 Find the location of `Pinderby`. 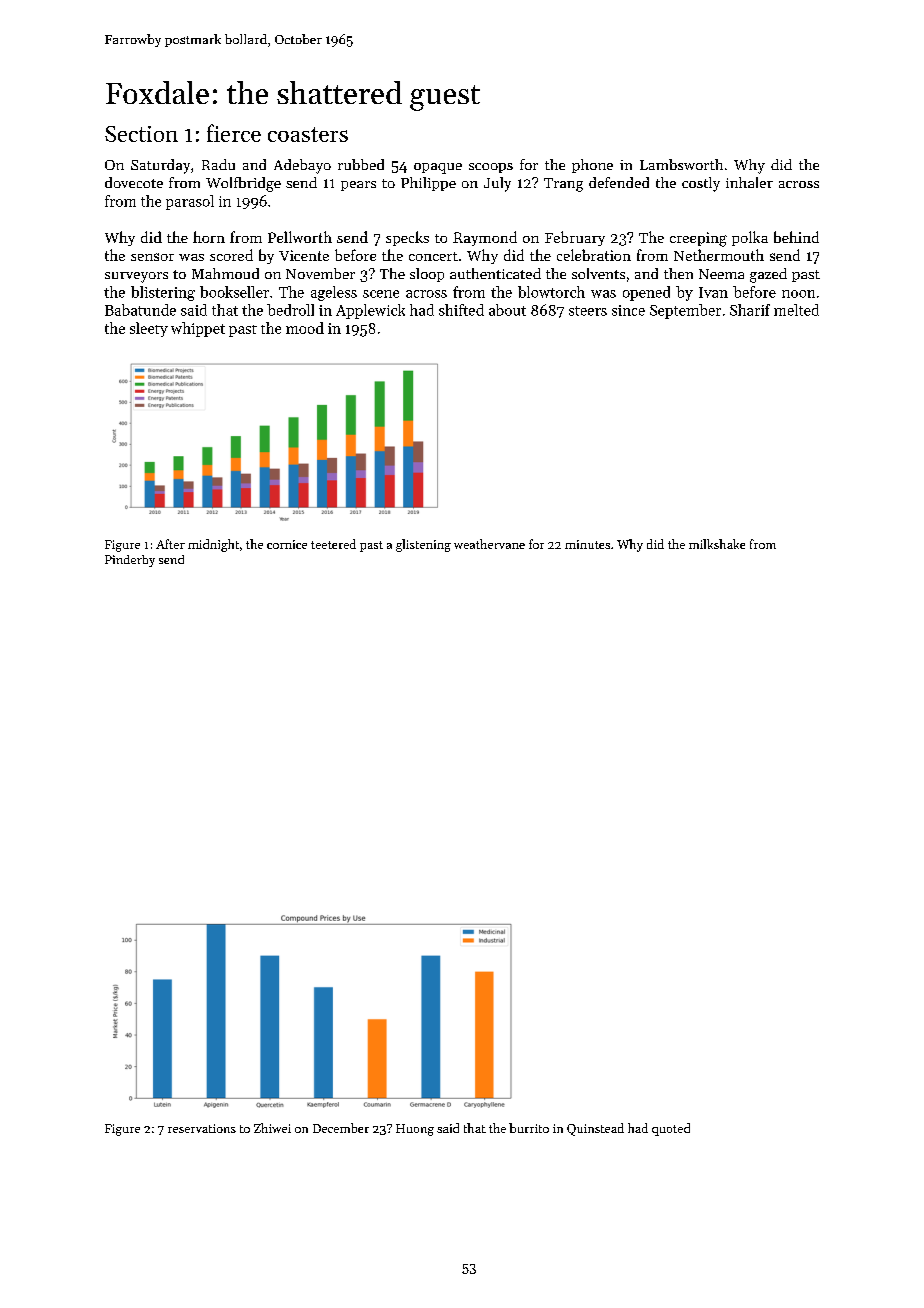

Pinderby is located at coordinates (130, 561).
